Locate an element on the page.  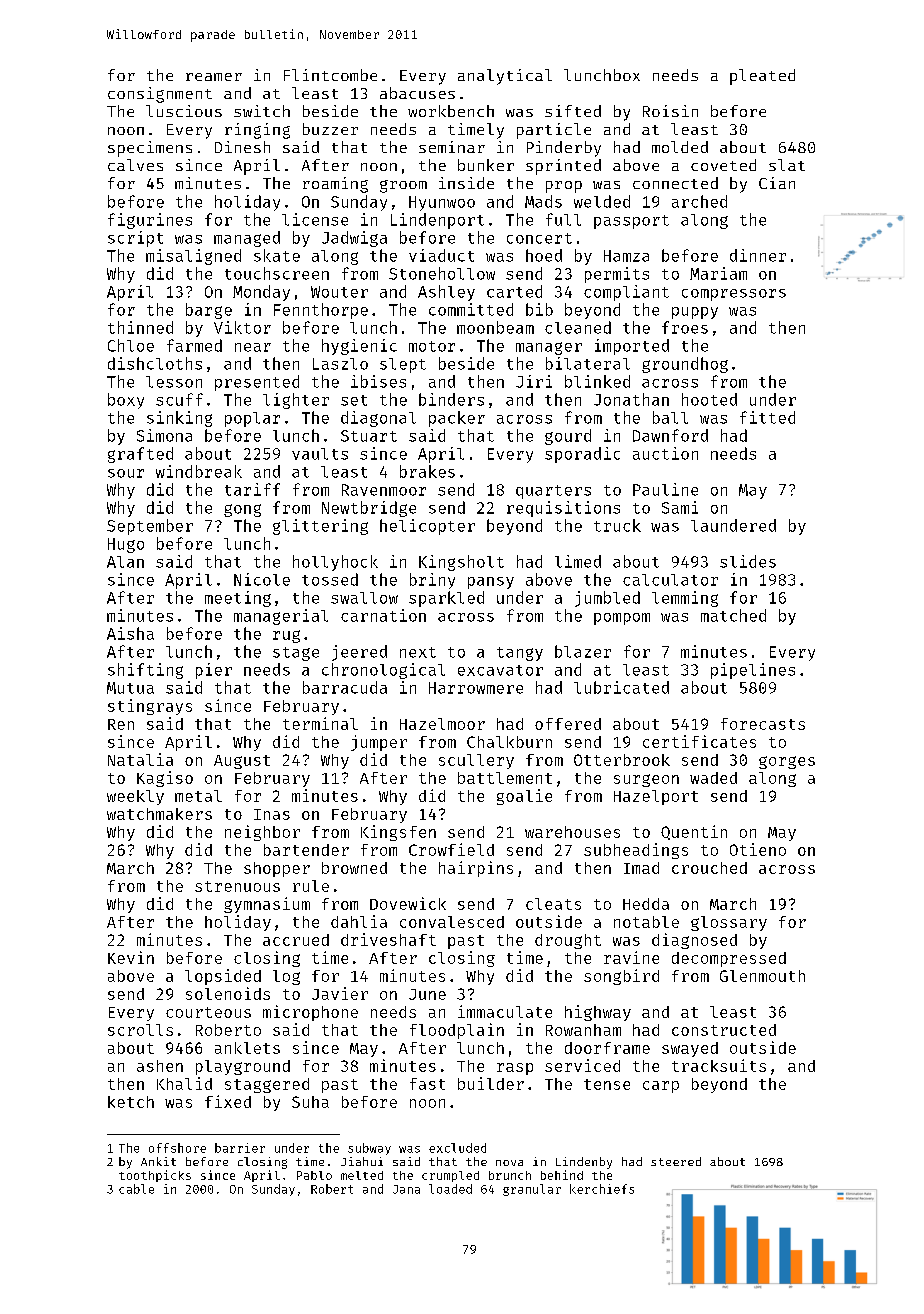
analytical is located at coordinates (505, 77).
